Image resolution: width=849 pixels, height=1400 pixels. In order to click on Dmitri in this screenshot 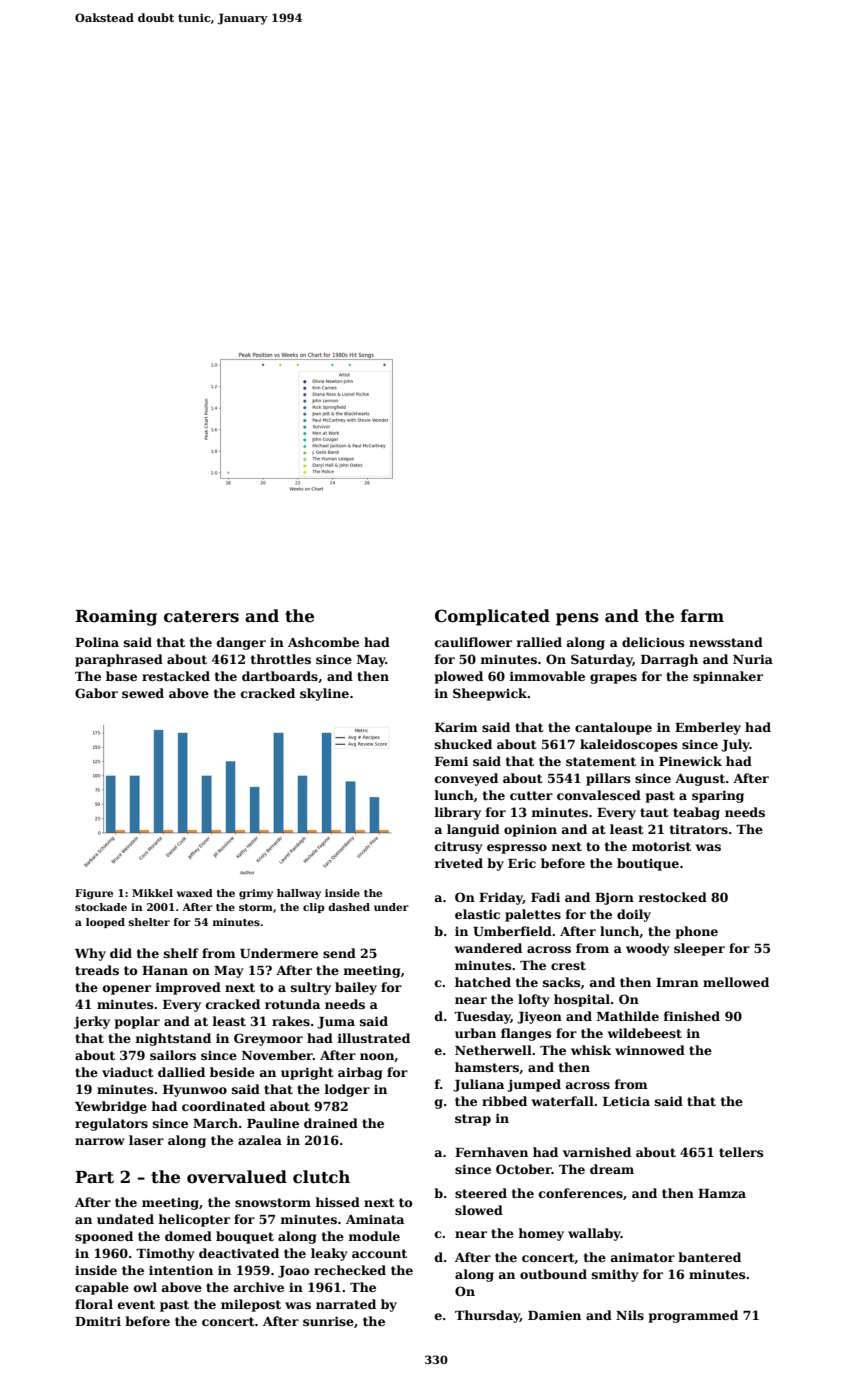, I will do `click(98, 1321)`.
